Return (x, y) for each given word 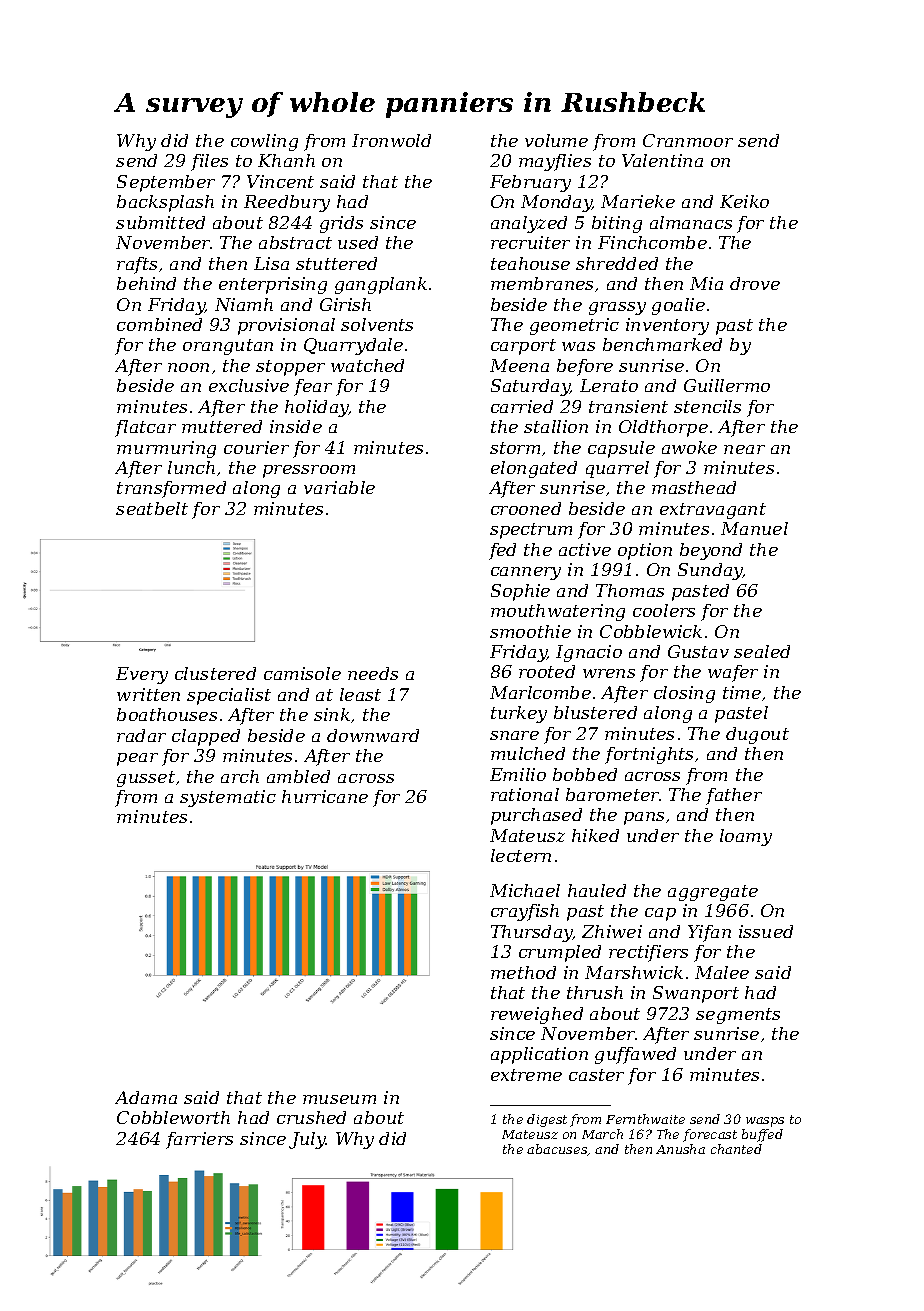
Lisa (271, 263)
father (734, 796)
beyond (711, 551)
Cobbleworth (173, 1117)
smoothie (530, 631)
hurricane (325, 796)
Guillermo (727, 385)
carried (522, 406)
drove (755, 283)
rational (525, 794)
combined (159, 324)
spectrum (531, 531)
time (742, 692)
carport (523, 347)
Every (142, 675)
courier (256, 447)
